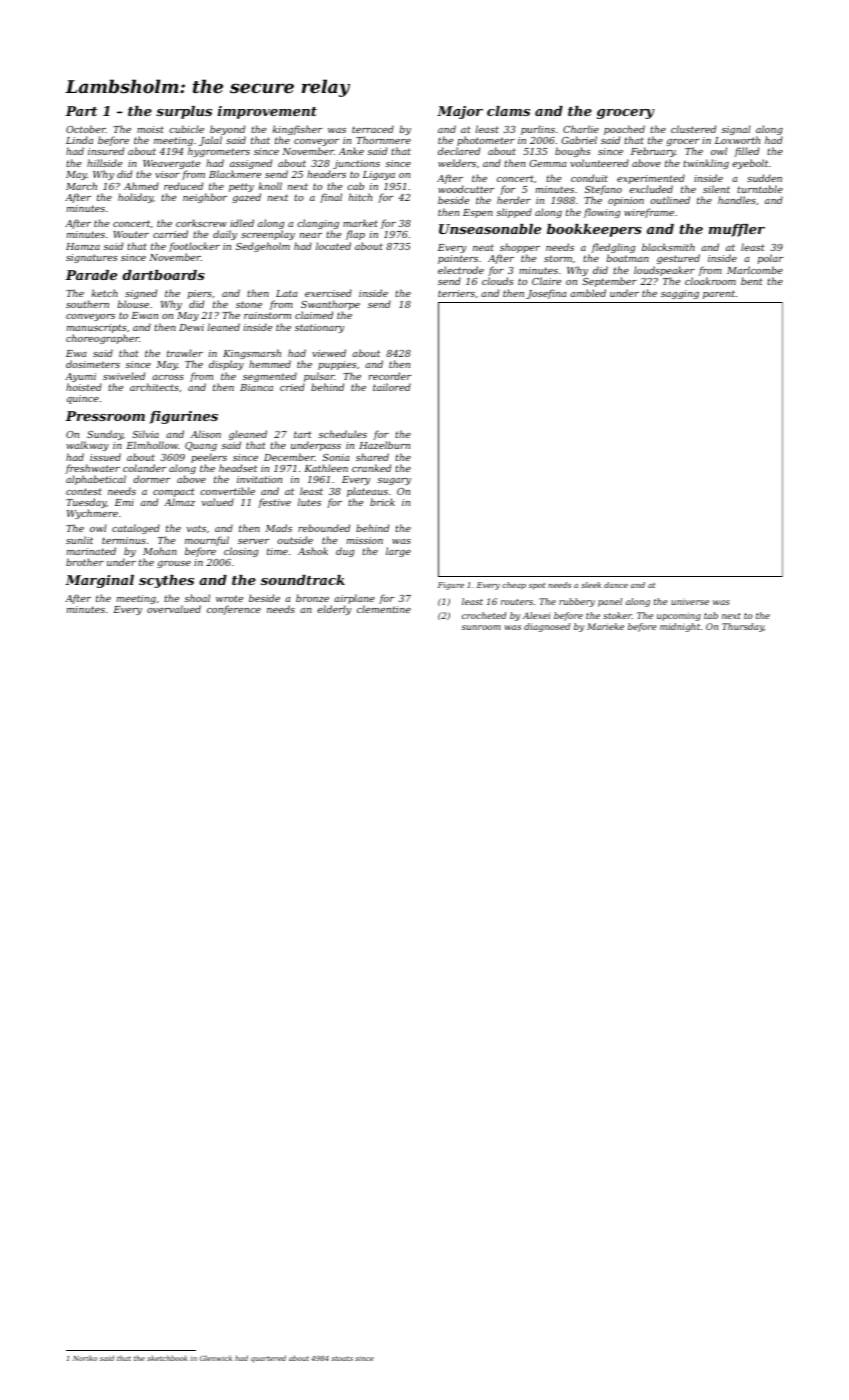  What do you see at coordinates (342, 1358) in the document?
I see `stoats` at bounding box center [342, 1358].
